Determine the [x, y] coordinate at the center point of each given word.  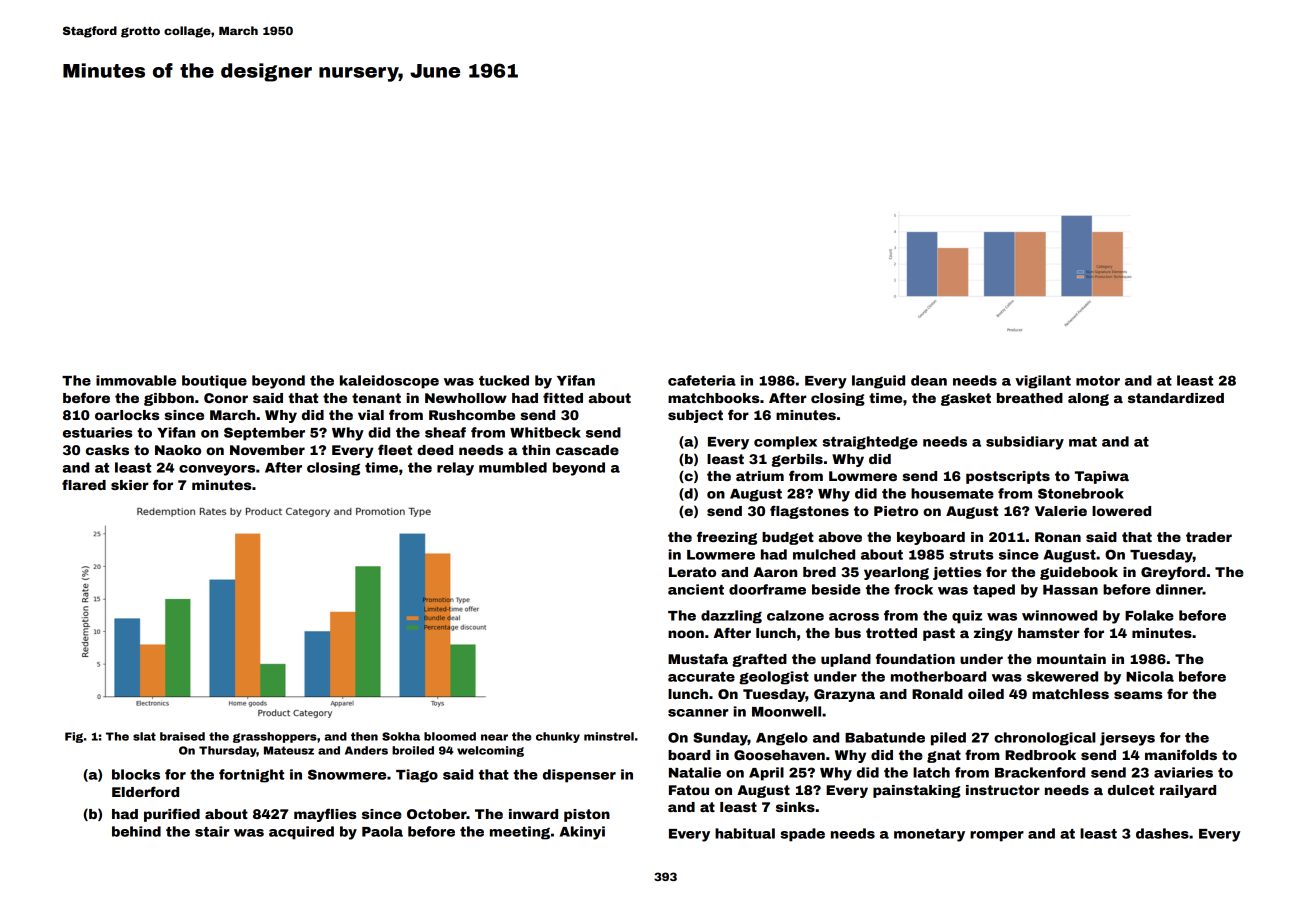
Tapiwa [1102, 477]
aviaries [1183, 772]
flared [84, 484]
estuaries [97, 432]
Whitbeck [545, 432]
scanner [698, 713]
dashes [1162, 833]
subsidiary [1025, 443]
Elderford [145, 791]
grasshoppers [275, 737]
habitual [745, 833]
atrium [760, 476]
